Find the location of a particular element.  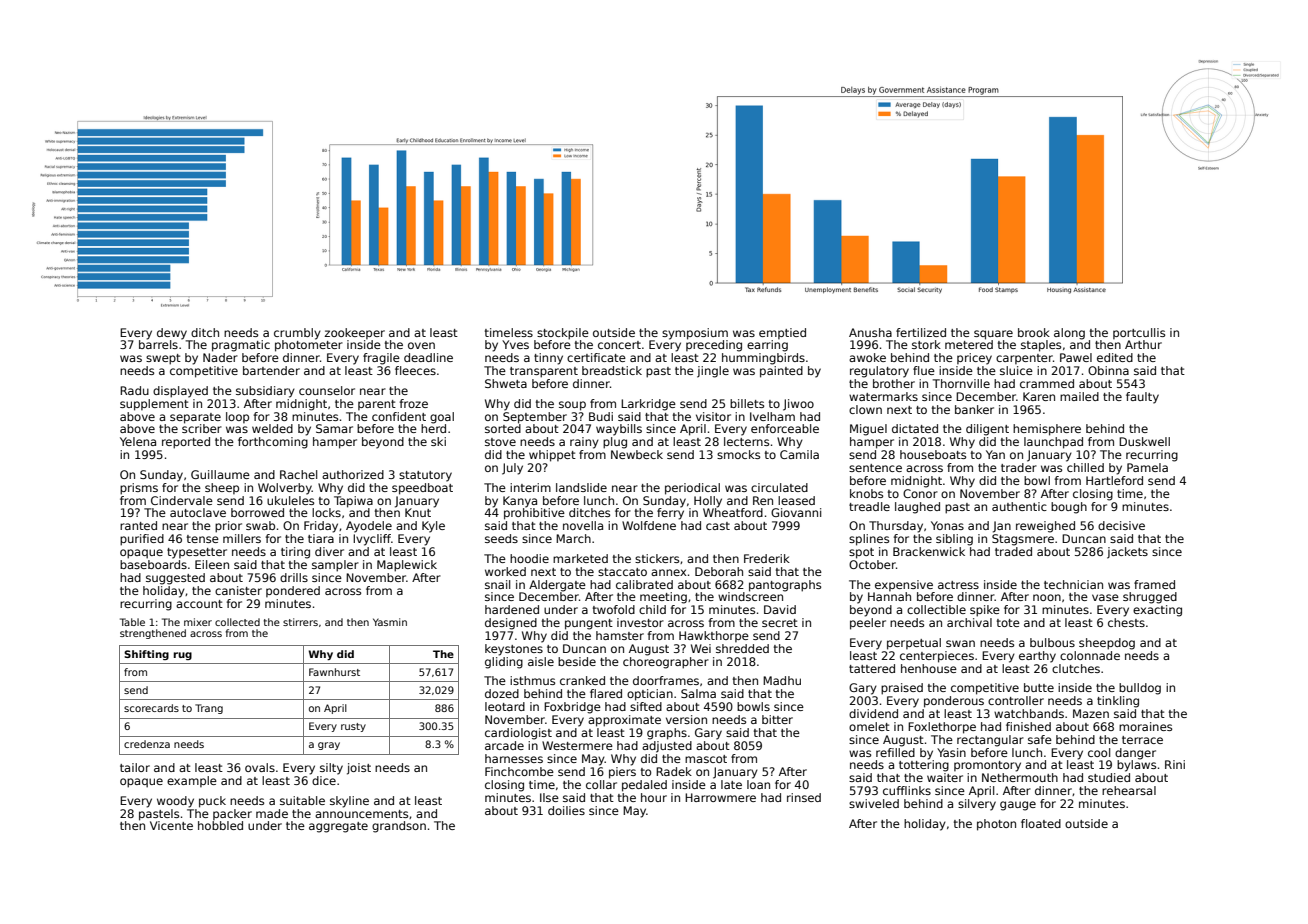

mixer is located at coordinates (198, 622).
